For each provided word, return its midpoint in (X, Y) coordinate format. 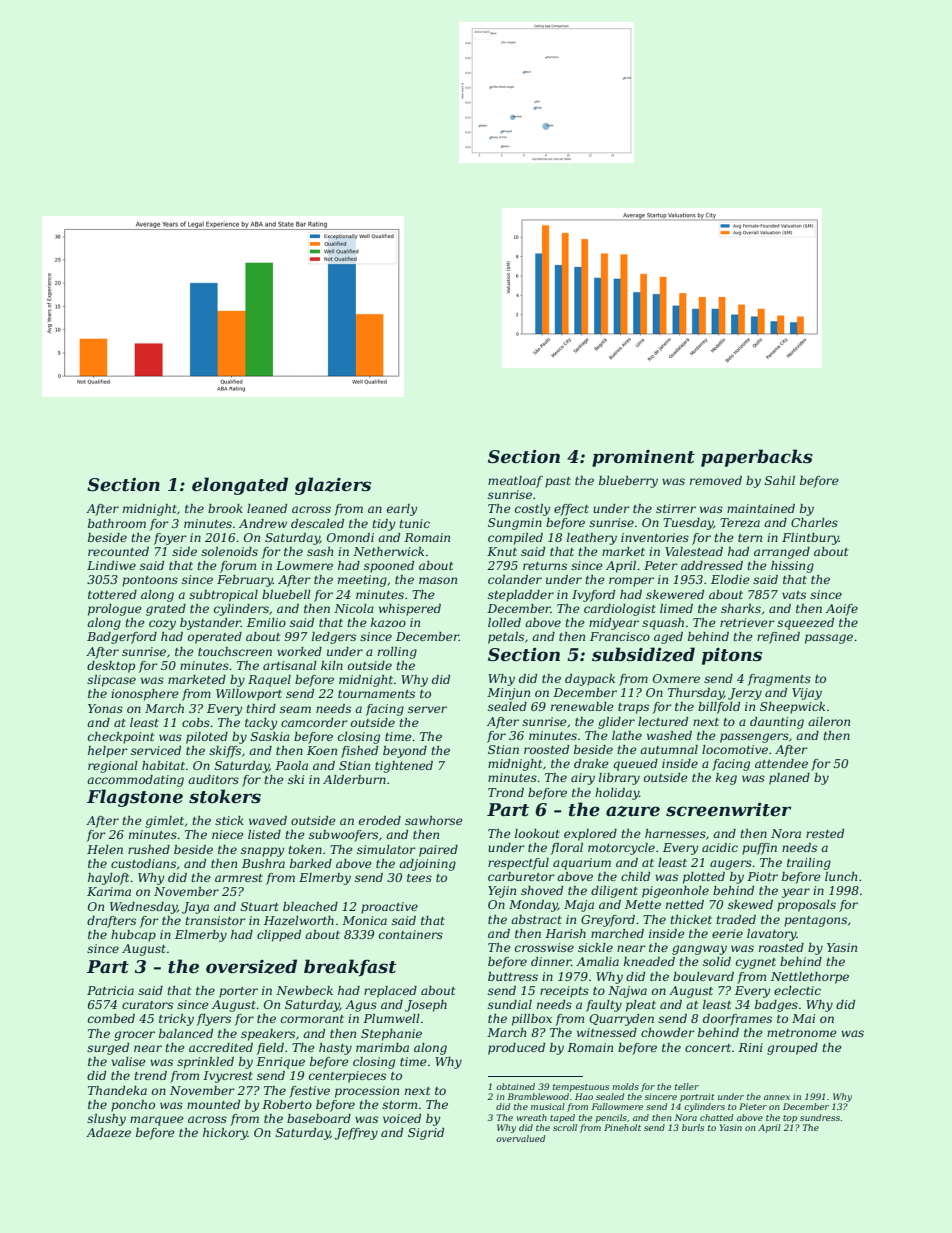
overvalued (520, 1138)
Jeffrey (356, 1134)
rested (825, 833)
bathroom (117, 523)
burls (693, 1127)
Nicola (354, 608)
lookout (537, 833)
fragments (779, 680)
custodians (143, 863)
